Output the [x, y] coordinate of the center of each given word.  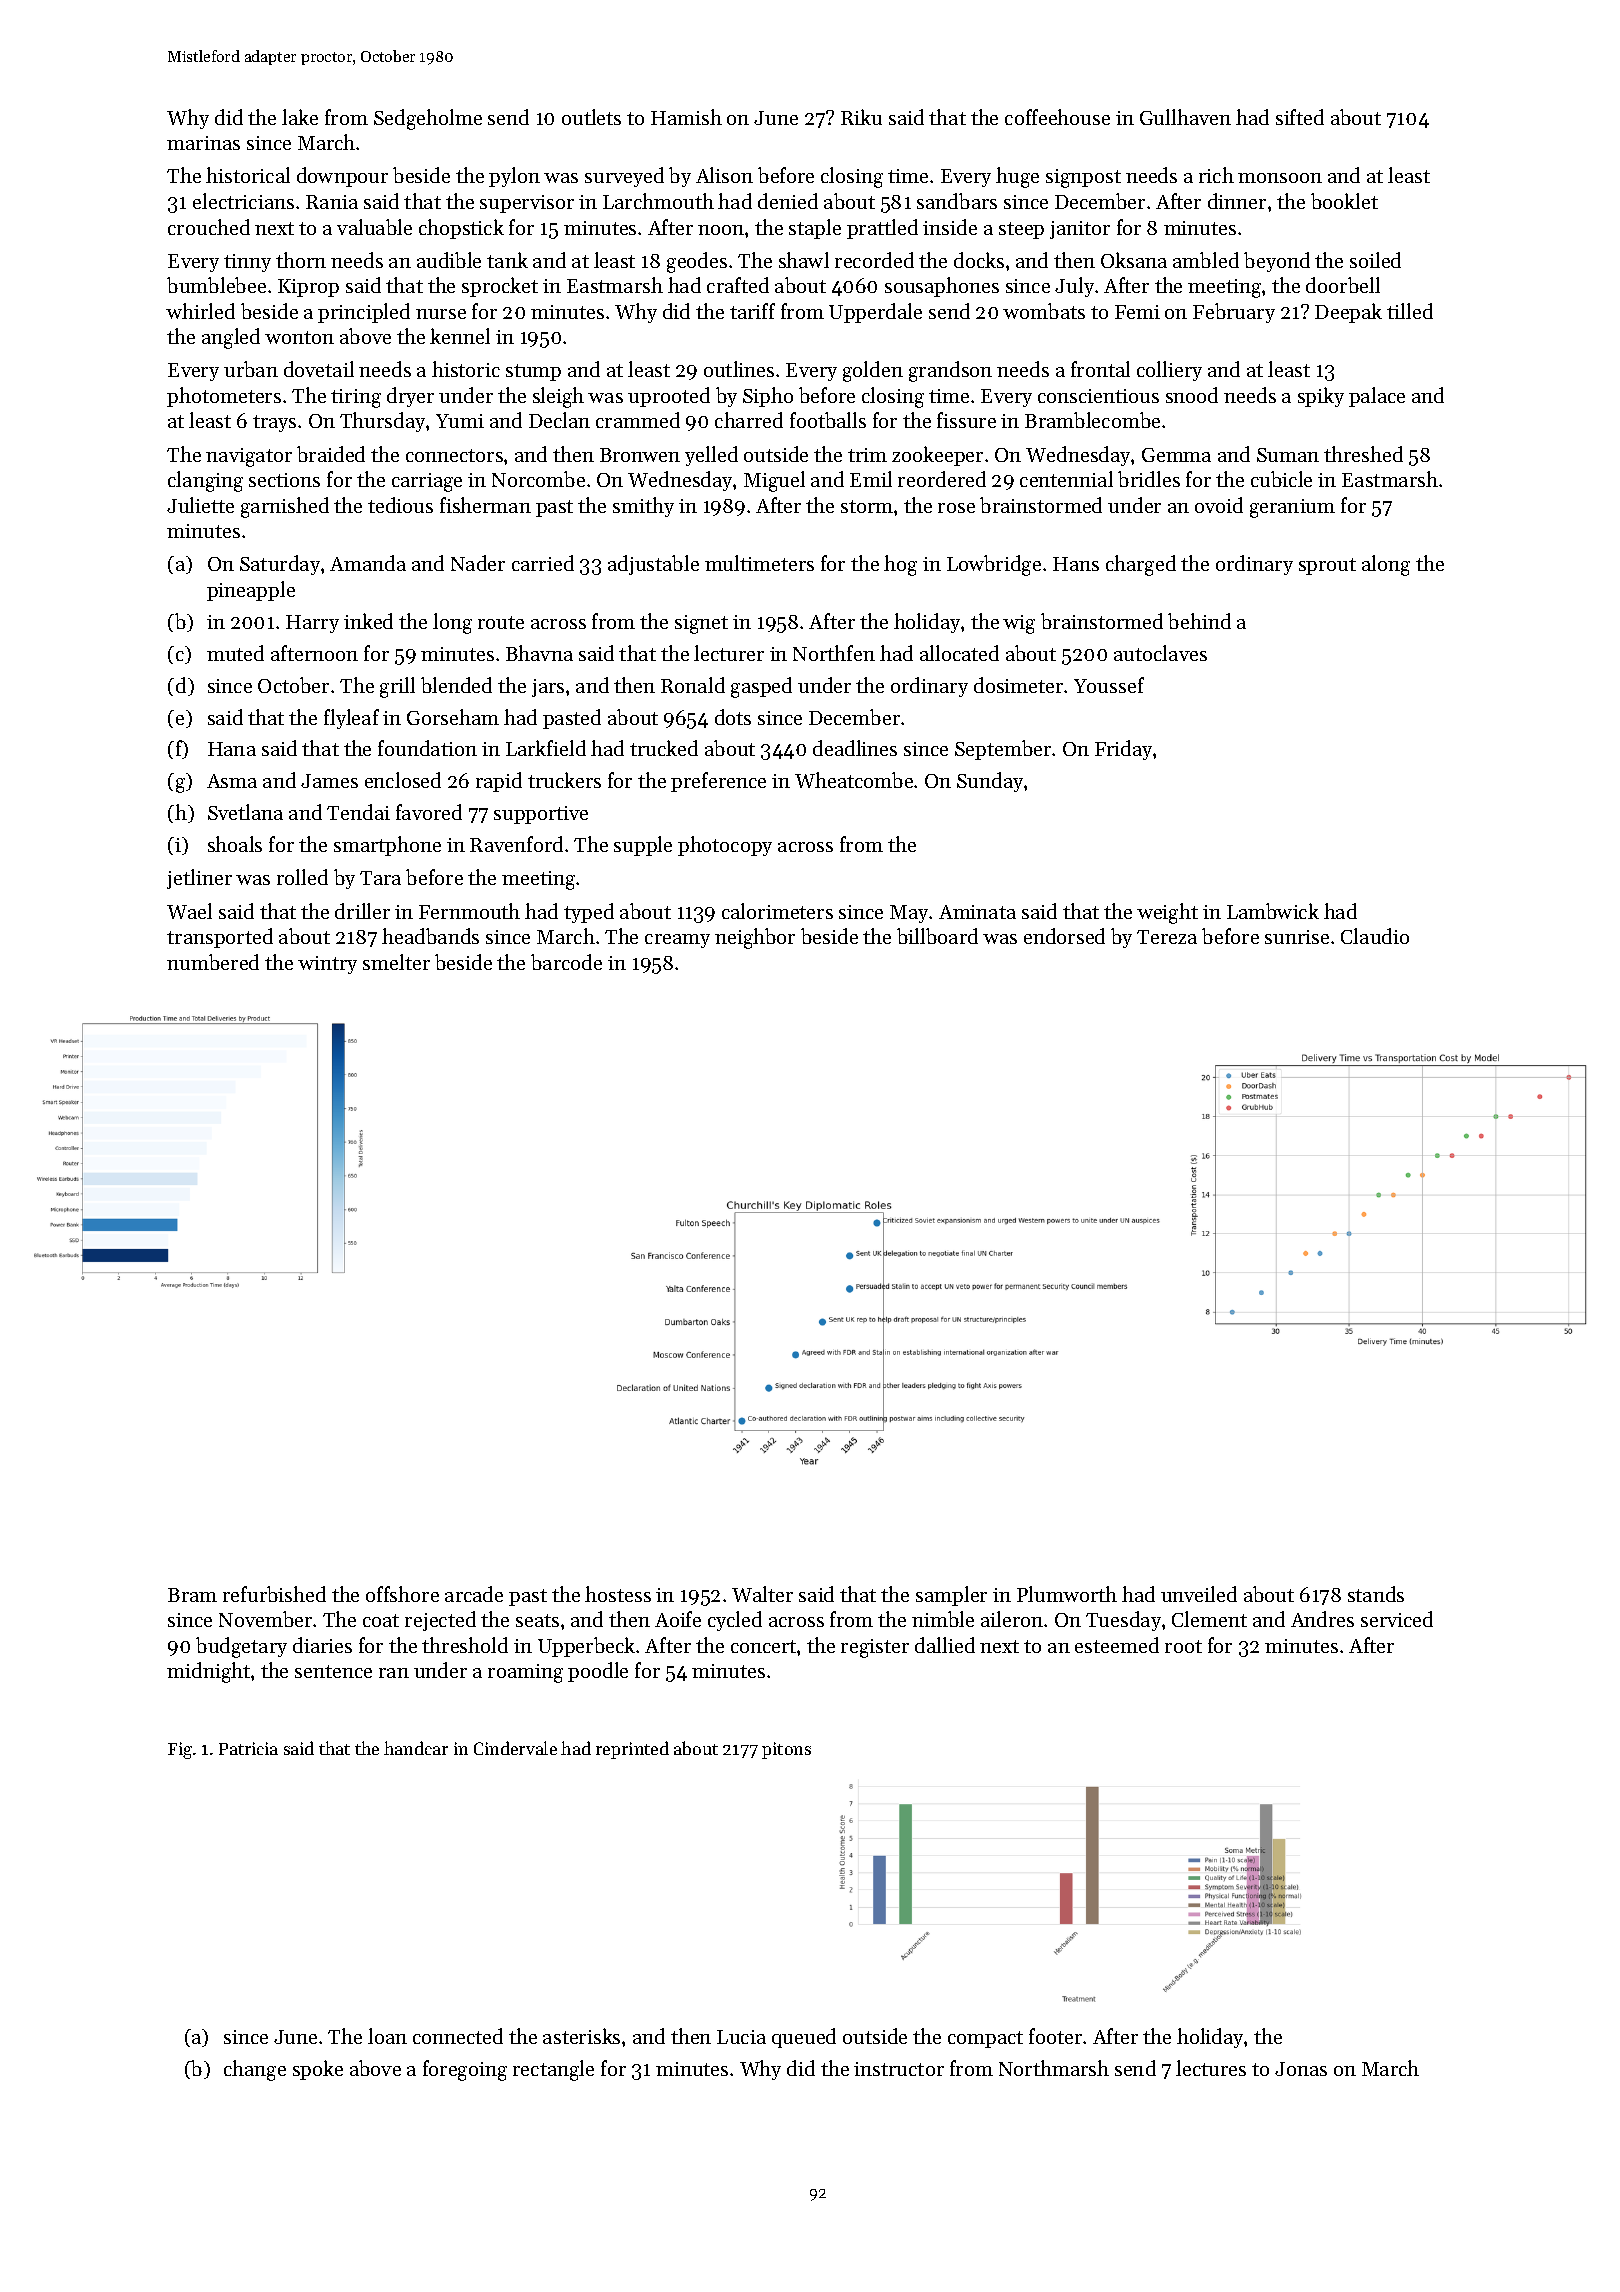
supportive [541, 815]
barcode [566, 962]
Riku [861, 117]
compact [985, 2039]
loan [387, 2036]
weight [1167, 913]
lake [300, 117]
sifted [1300, 117]
